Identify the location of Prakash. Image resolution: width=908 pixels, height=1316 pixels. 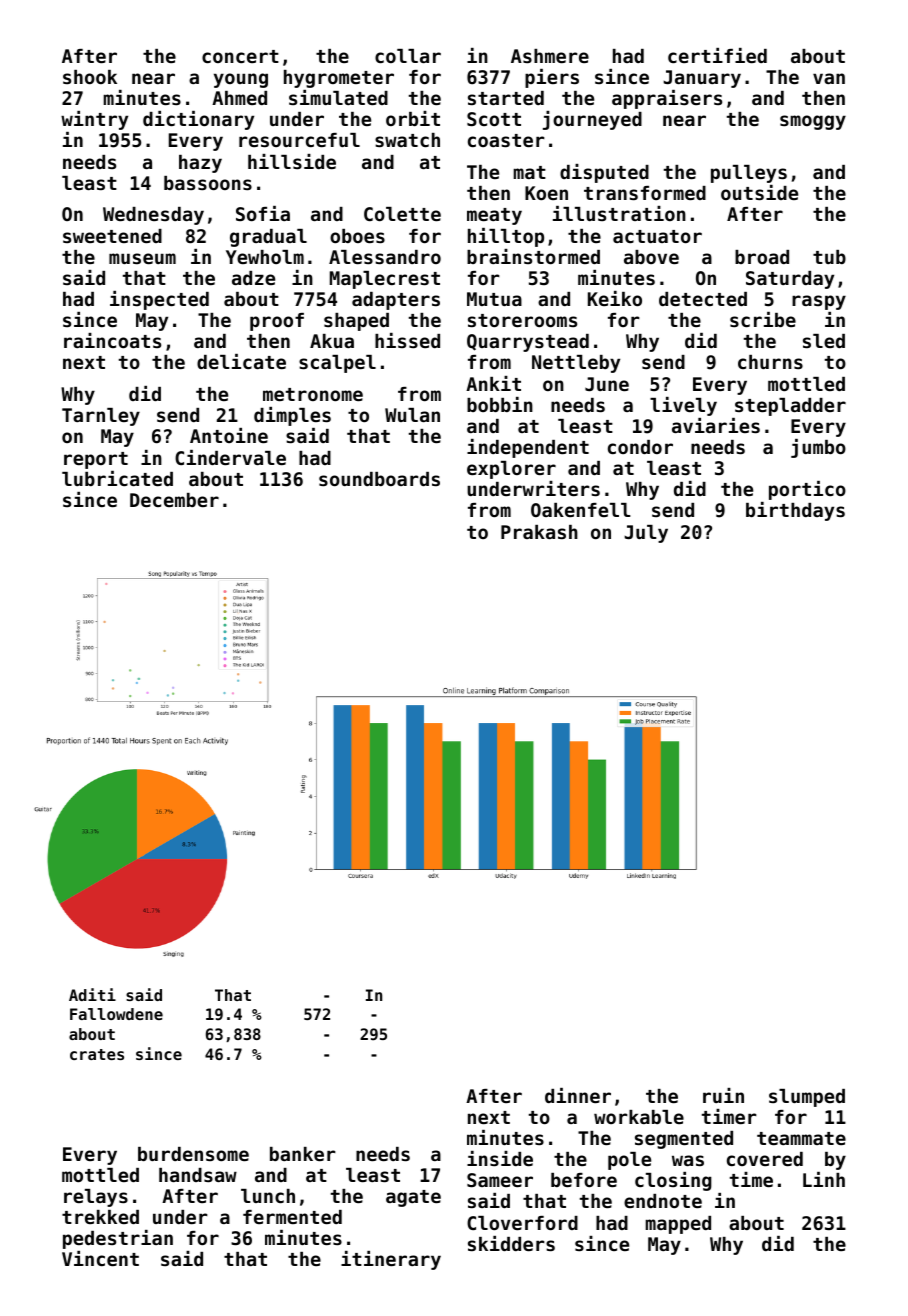
(539, 532).
